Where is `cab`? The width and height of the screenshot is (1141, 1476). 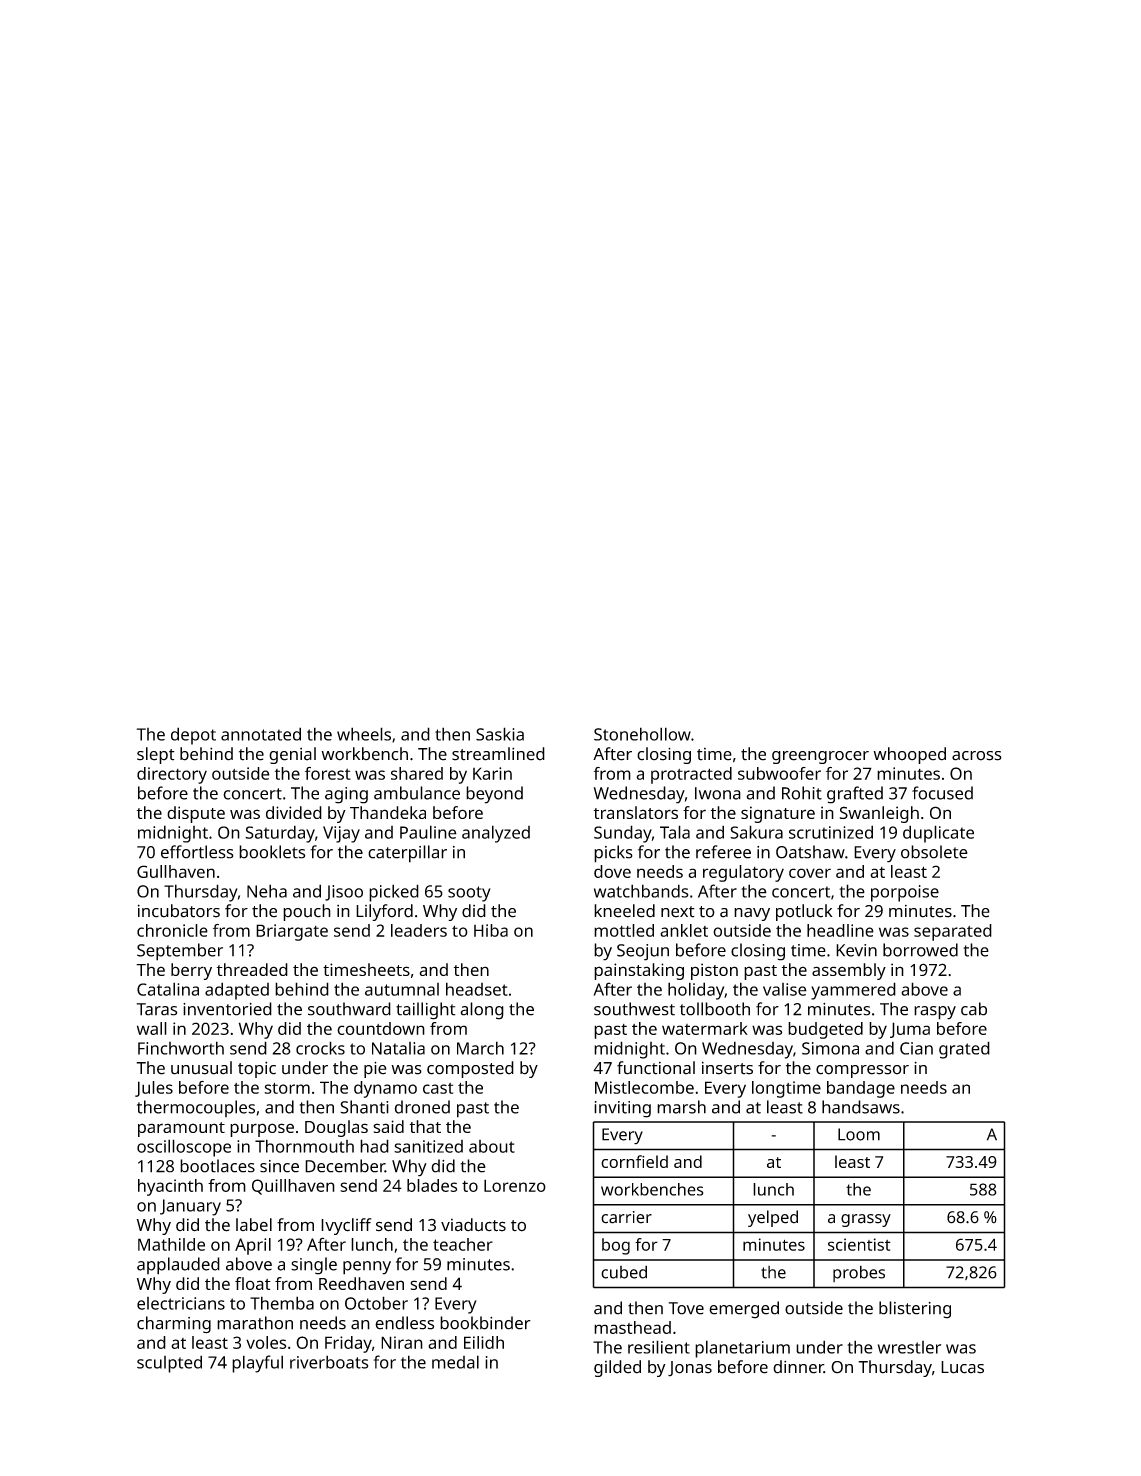 cab is located at coordinates (974, 1009).
